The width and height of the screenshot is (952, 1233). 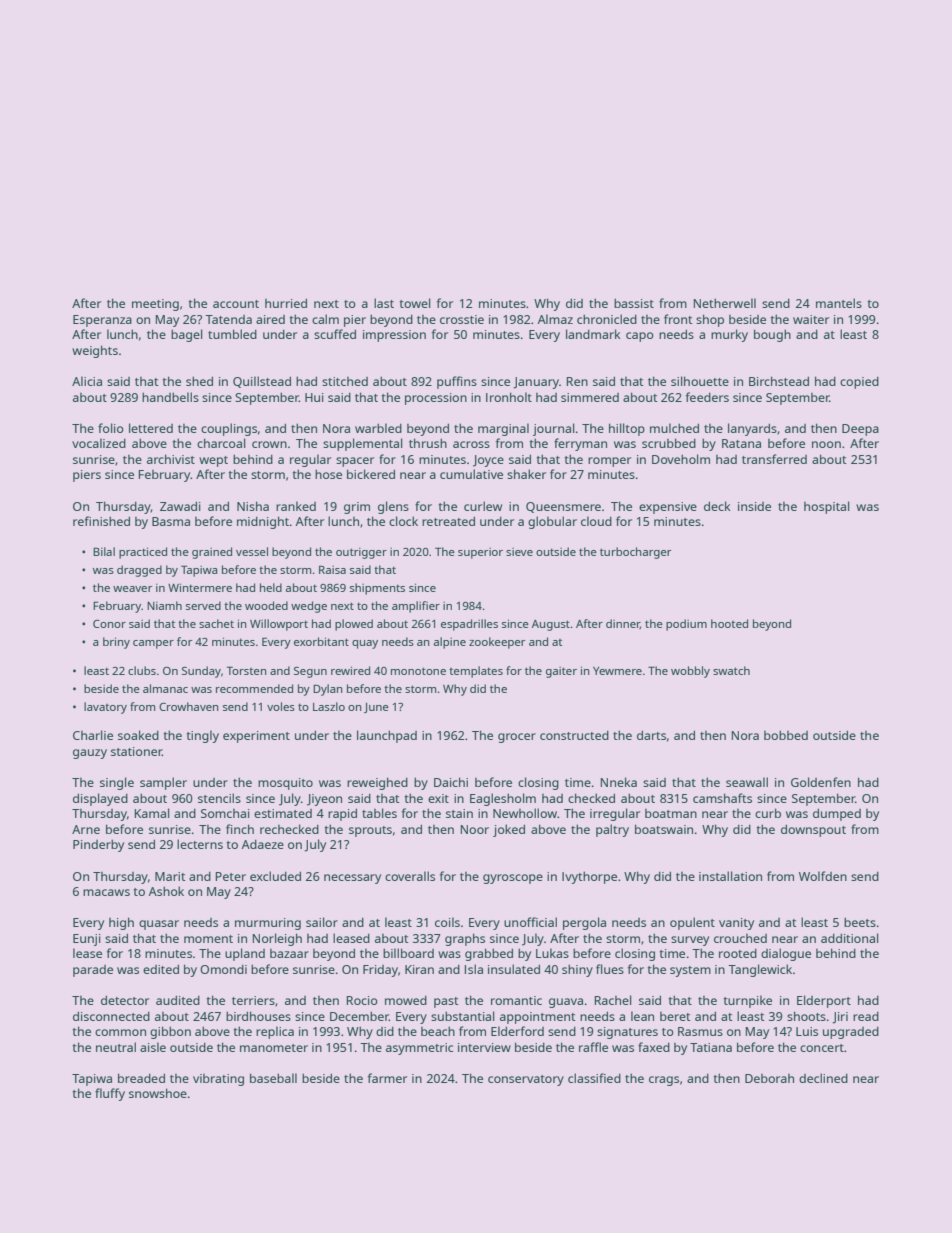 What do you see at coordinates (859, 383) in the screenshot?
I see `copied` at bounding box center [859, 383].
